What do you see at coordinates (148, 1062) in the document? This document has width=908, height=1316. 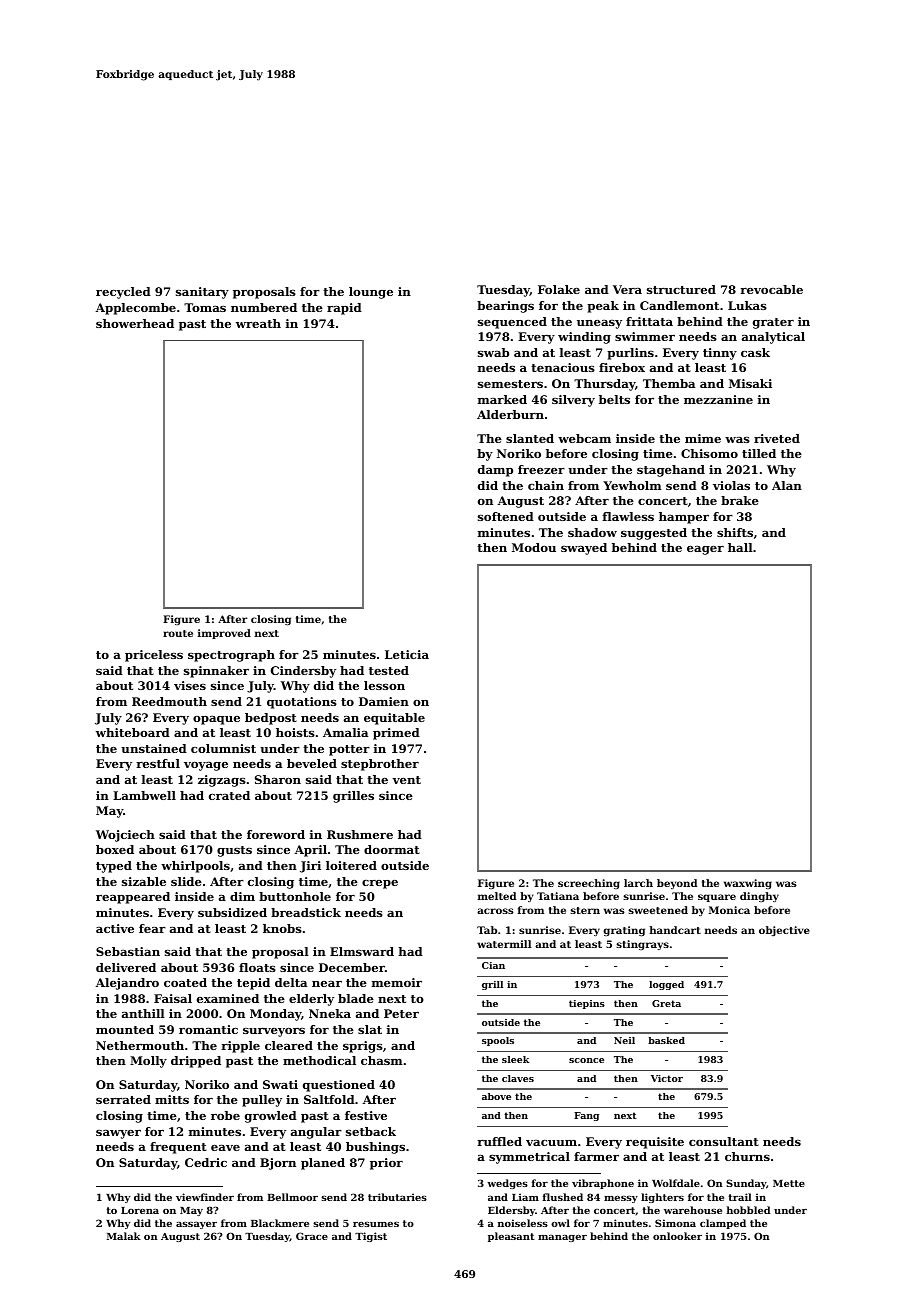 I see `Molly` at bounding box center [148, 1062].
